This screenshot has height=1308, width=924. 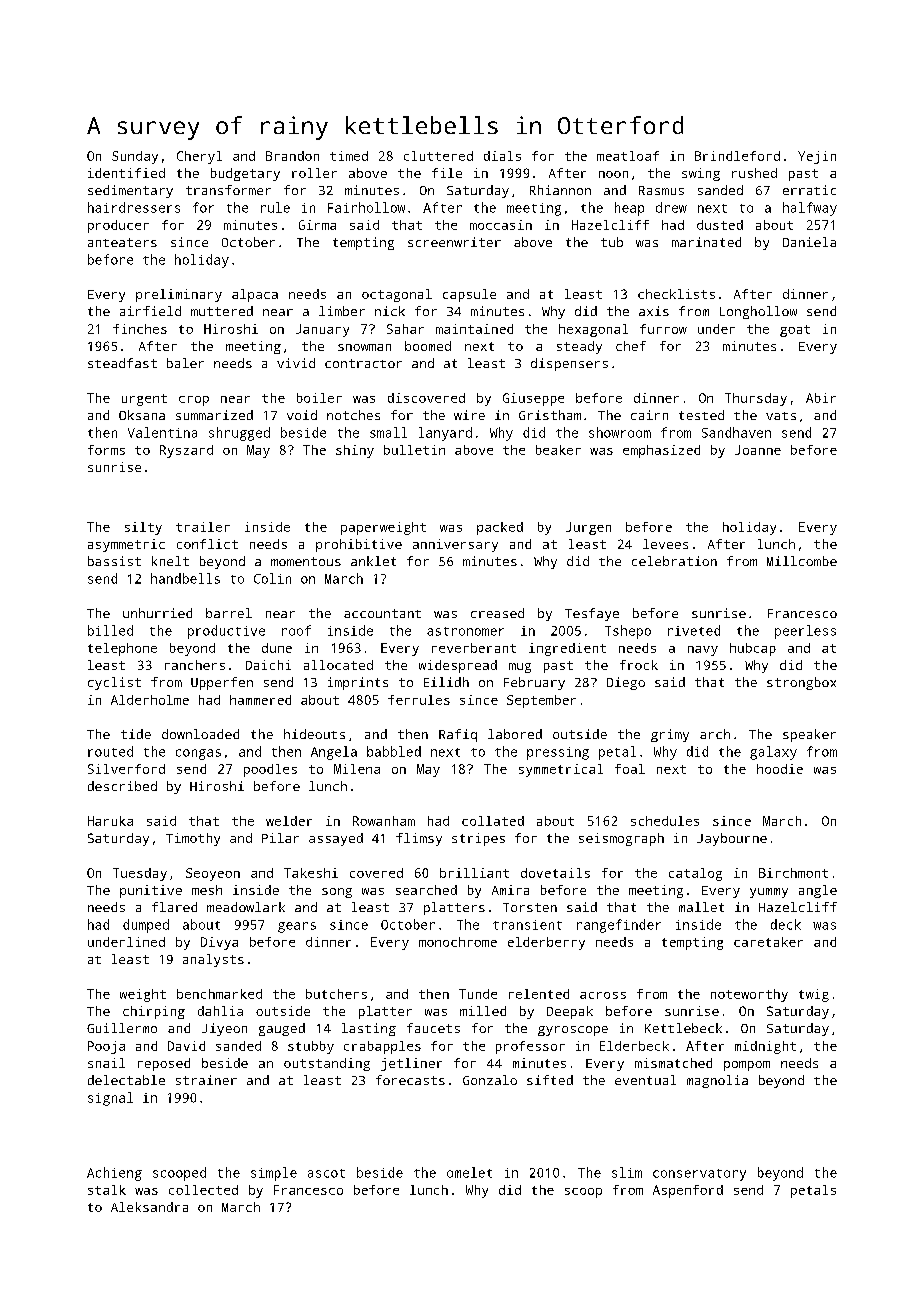 What do you see at coordinates (588, 528) in the screenshot?
I see `Jurgen` at bounding box center [588, 528].
